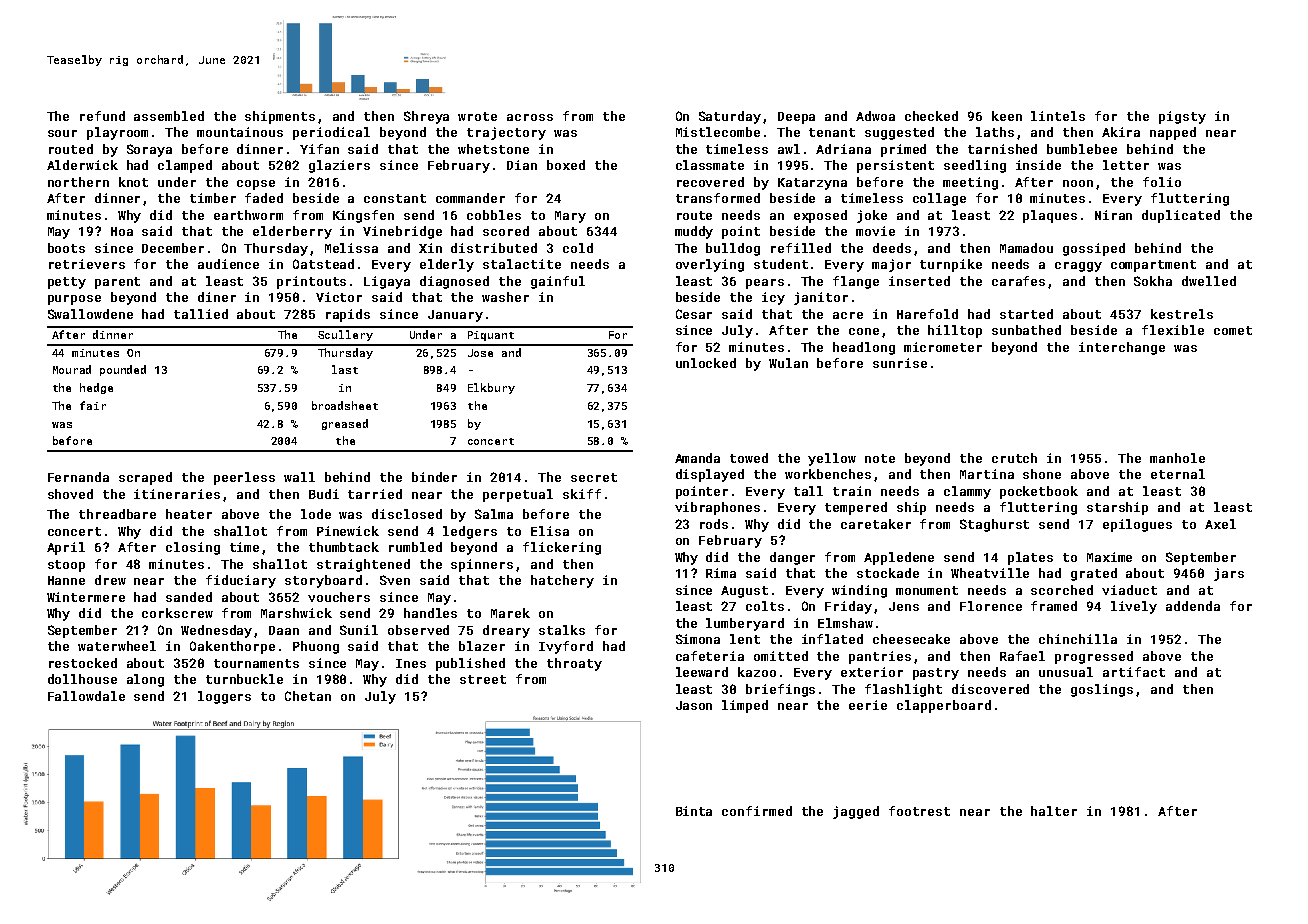 This screenshot has width=1308, height=924. Describe the element at coordinates (757, 811) in the screenshot. I see `confirmed` at that location.
